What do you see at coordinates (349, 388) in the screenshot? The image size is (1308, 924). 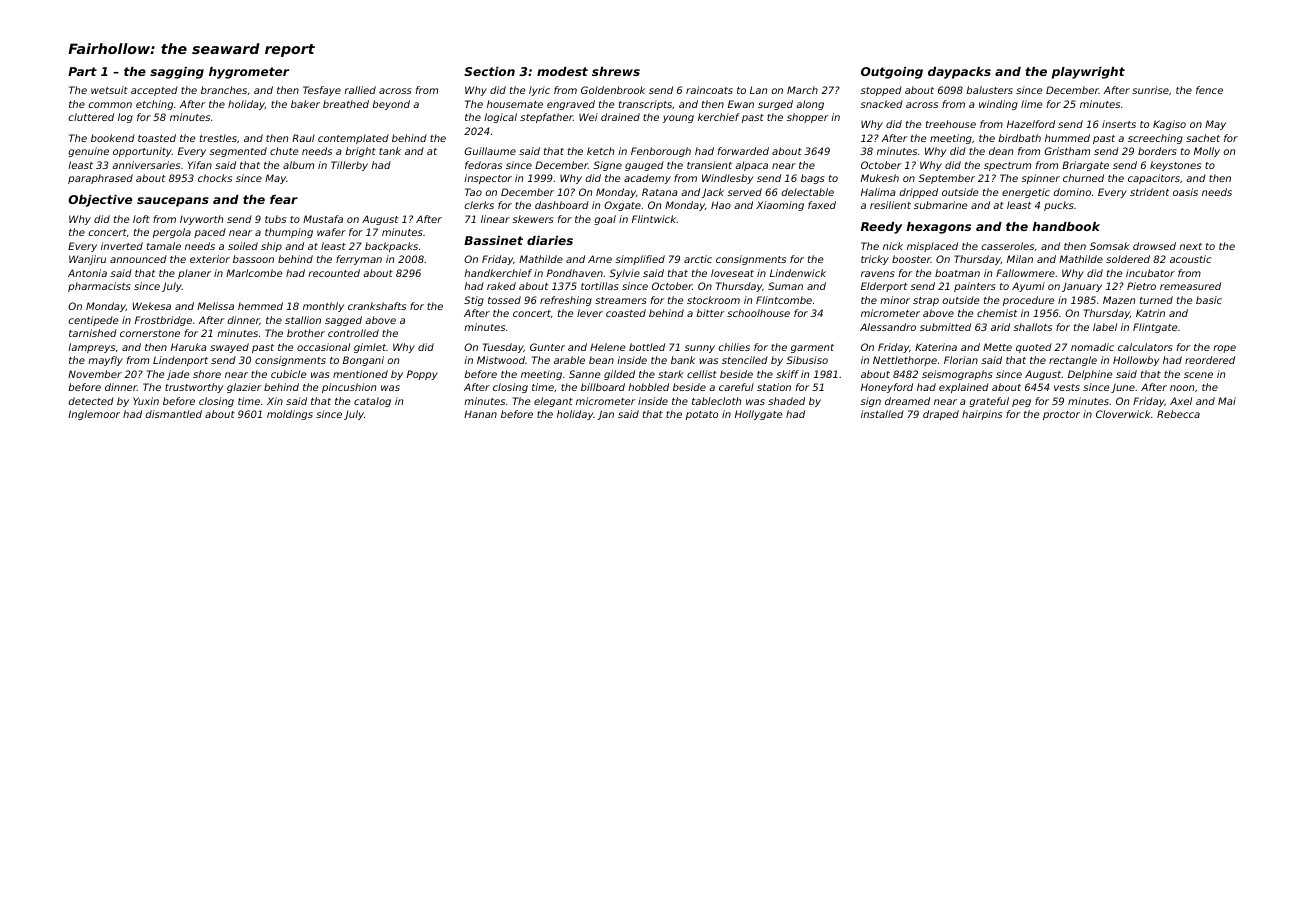 I see `pincushion` at bounding box center [349, 388].
